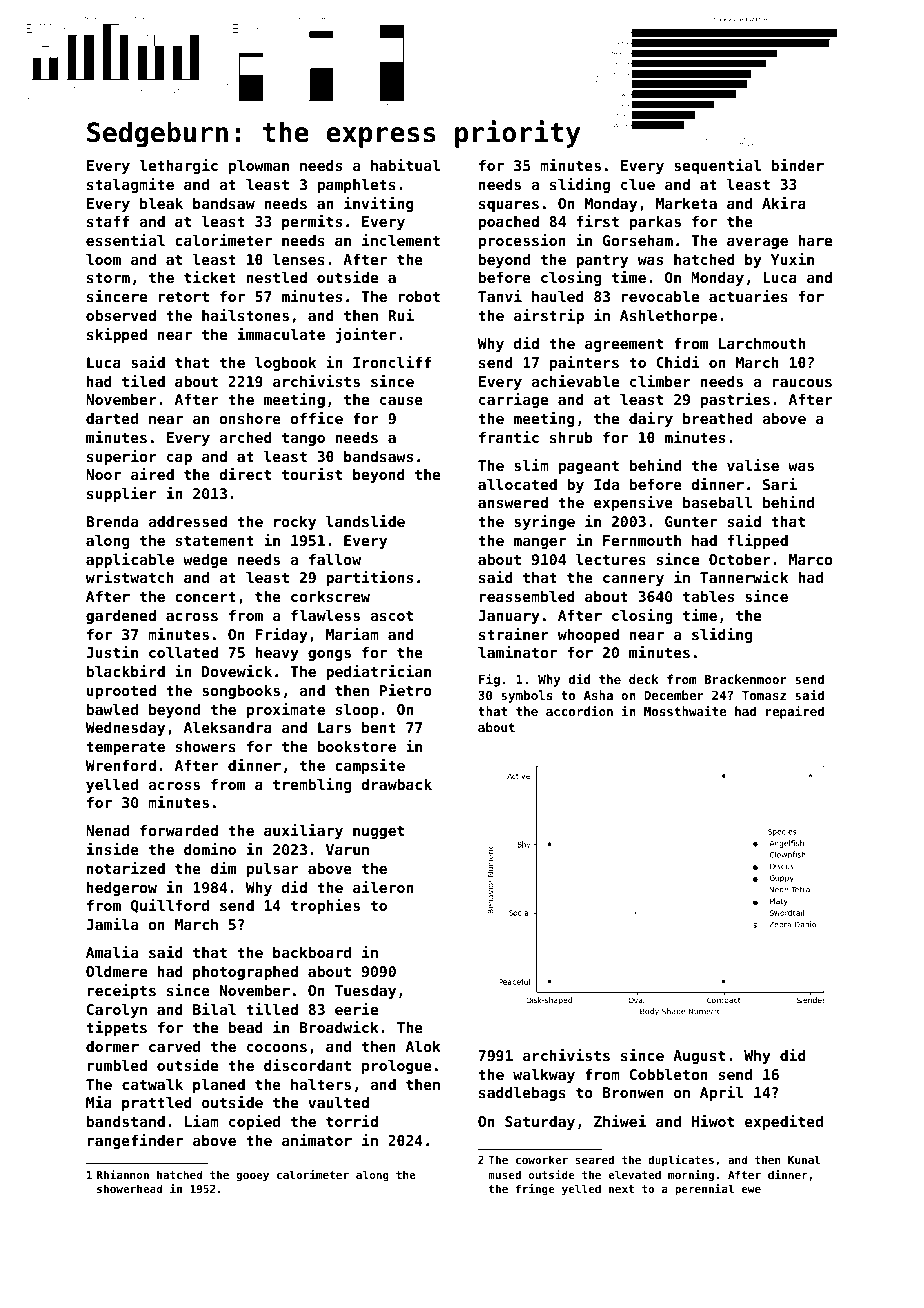 The image size is (924, 1308). Describe the element at coordinates (588, 636) in the screenshot. I see `whooped` at that location.
